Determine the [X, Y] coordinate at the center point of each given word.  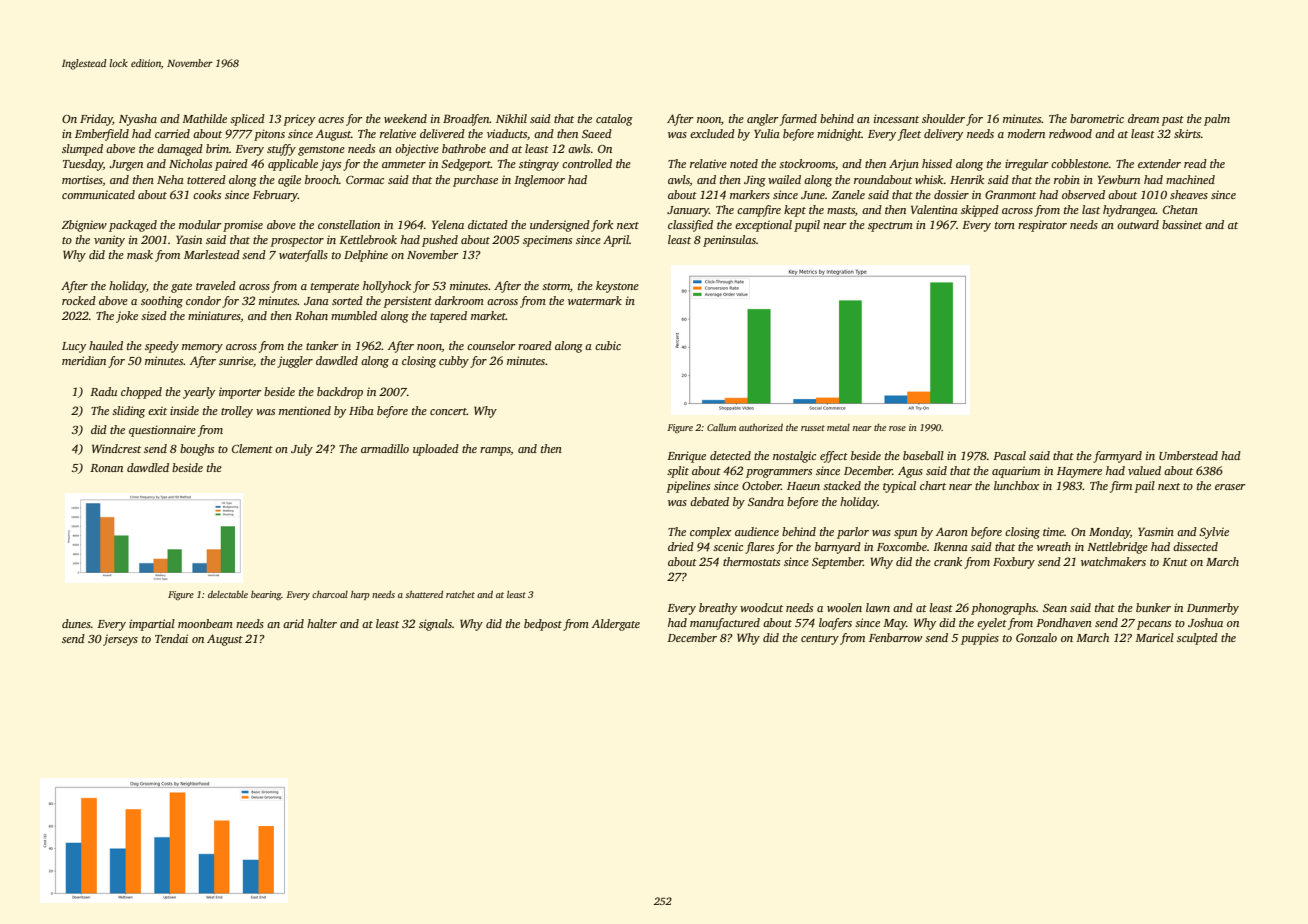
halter [322, 623]
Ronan [106, 468]
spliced [247, 120]
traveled [216, 285]
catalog [614, 120]
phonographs [1003, 609]
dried [681, 546]
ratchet [460, 594]
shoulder [943, 118]
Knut [1175, 562]
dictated [488, 224]
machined [1190, 179]
